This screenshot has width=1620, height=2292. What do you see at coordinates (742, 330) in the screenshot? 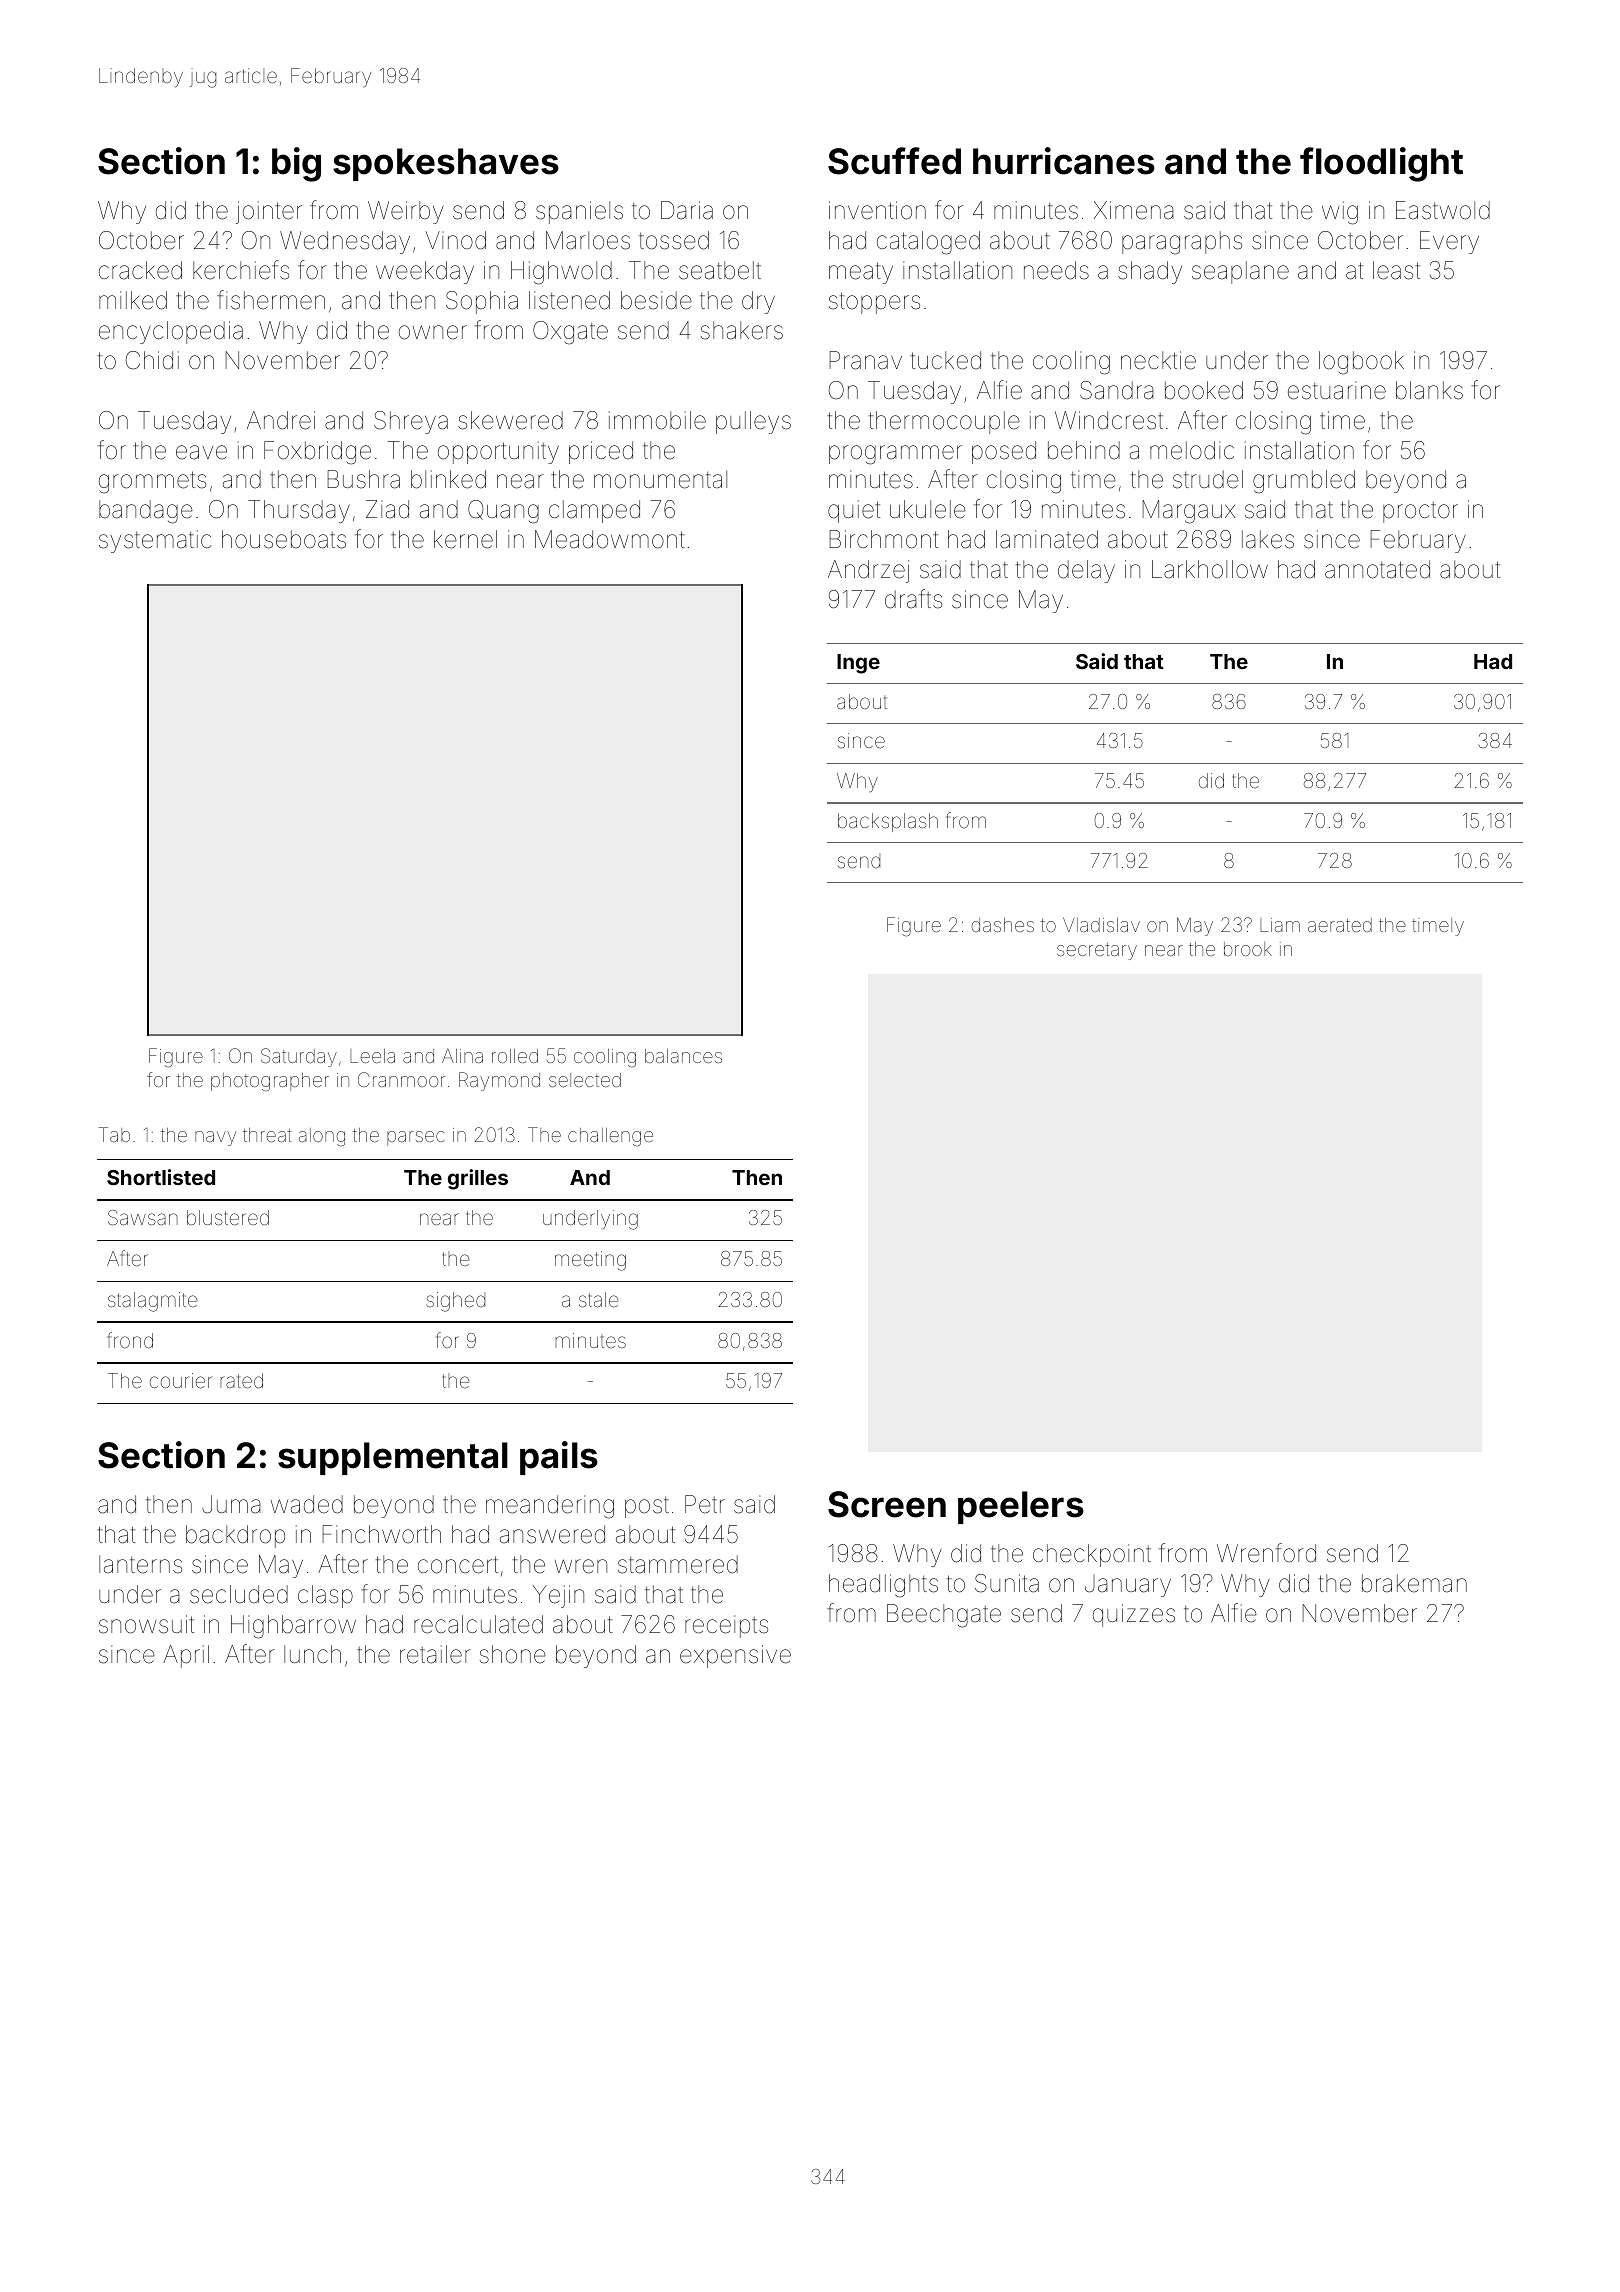
I see `shakers` at bounding box center [742, 330].
